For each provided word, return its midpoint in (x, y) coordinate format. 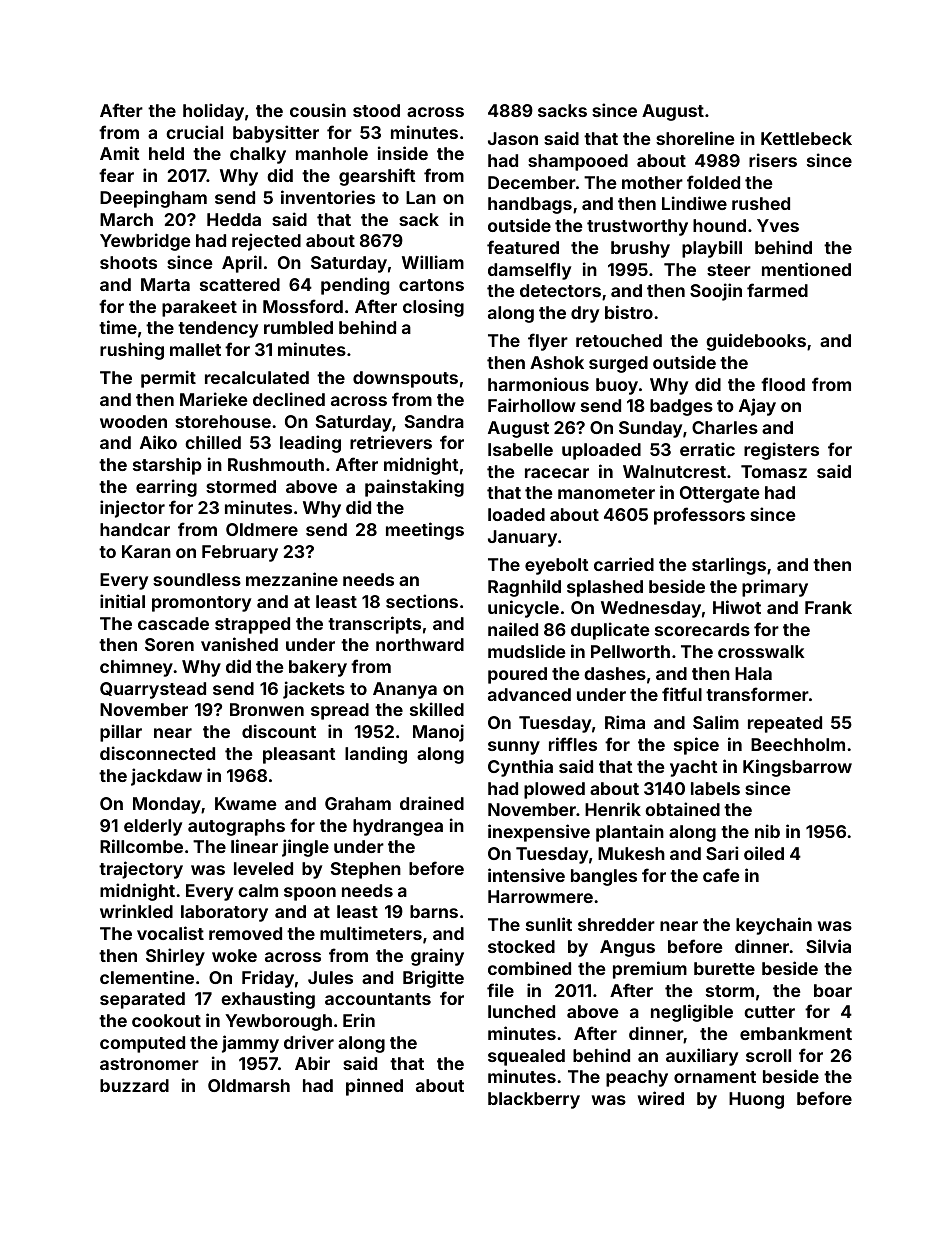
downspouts (405, 379)
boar (833, 990)
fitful (682, 694)
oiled (764, 853)
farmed (777, 290)
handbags (530, 205)
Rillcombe (141, 846)
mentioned (806, 269)
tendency (218, 329)
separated (142, 1000)
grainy (437, 957)
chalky (258, 155)
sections (422, 601)
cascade (173, 623)
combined (529, 968)
